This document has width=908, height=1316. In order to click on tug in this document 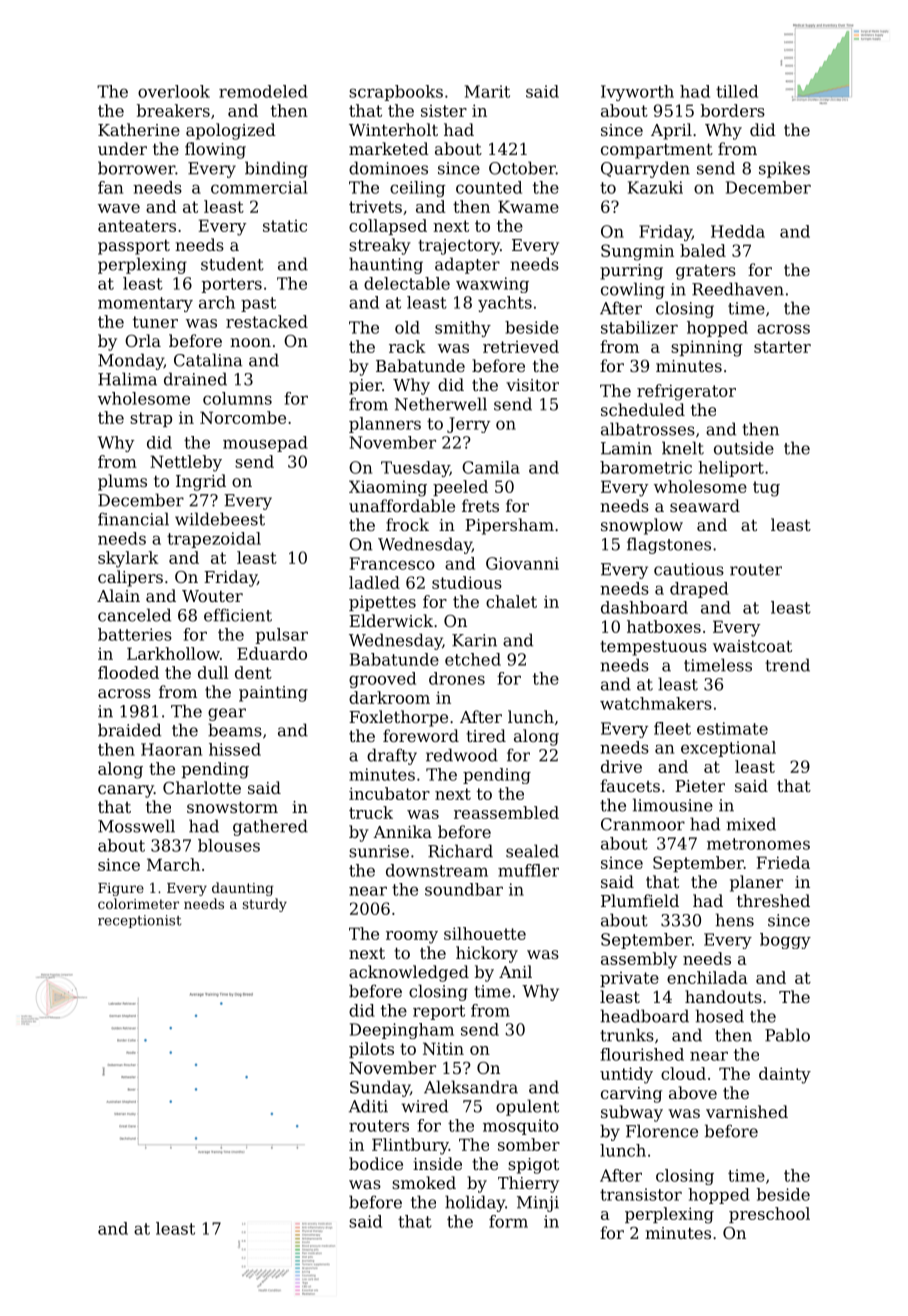, I will do `click(766, 489)`.
